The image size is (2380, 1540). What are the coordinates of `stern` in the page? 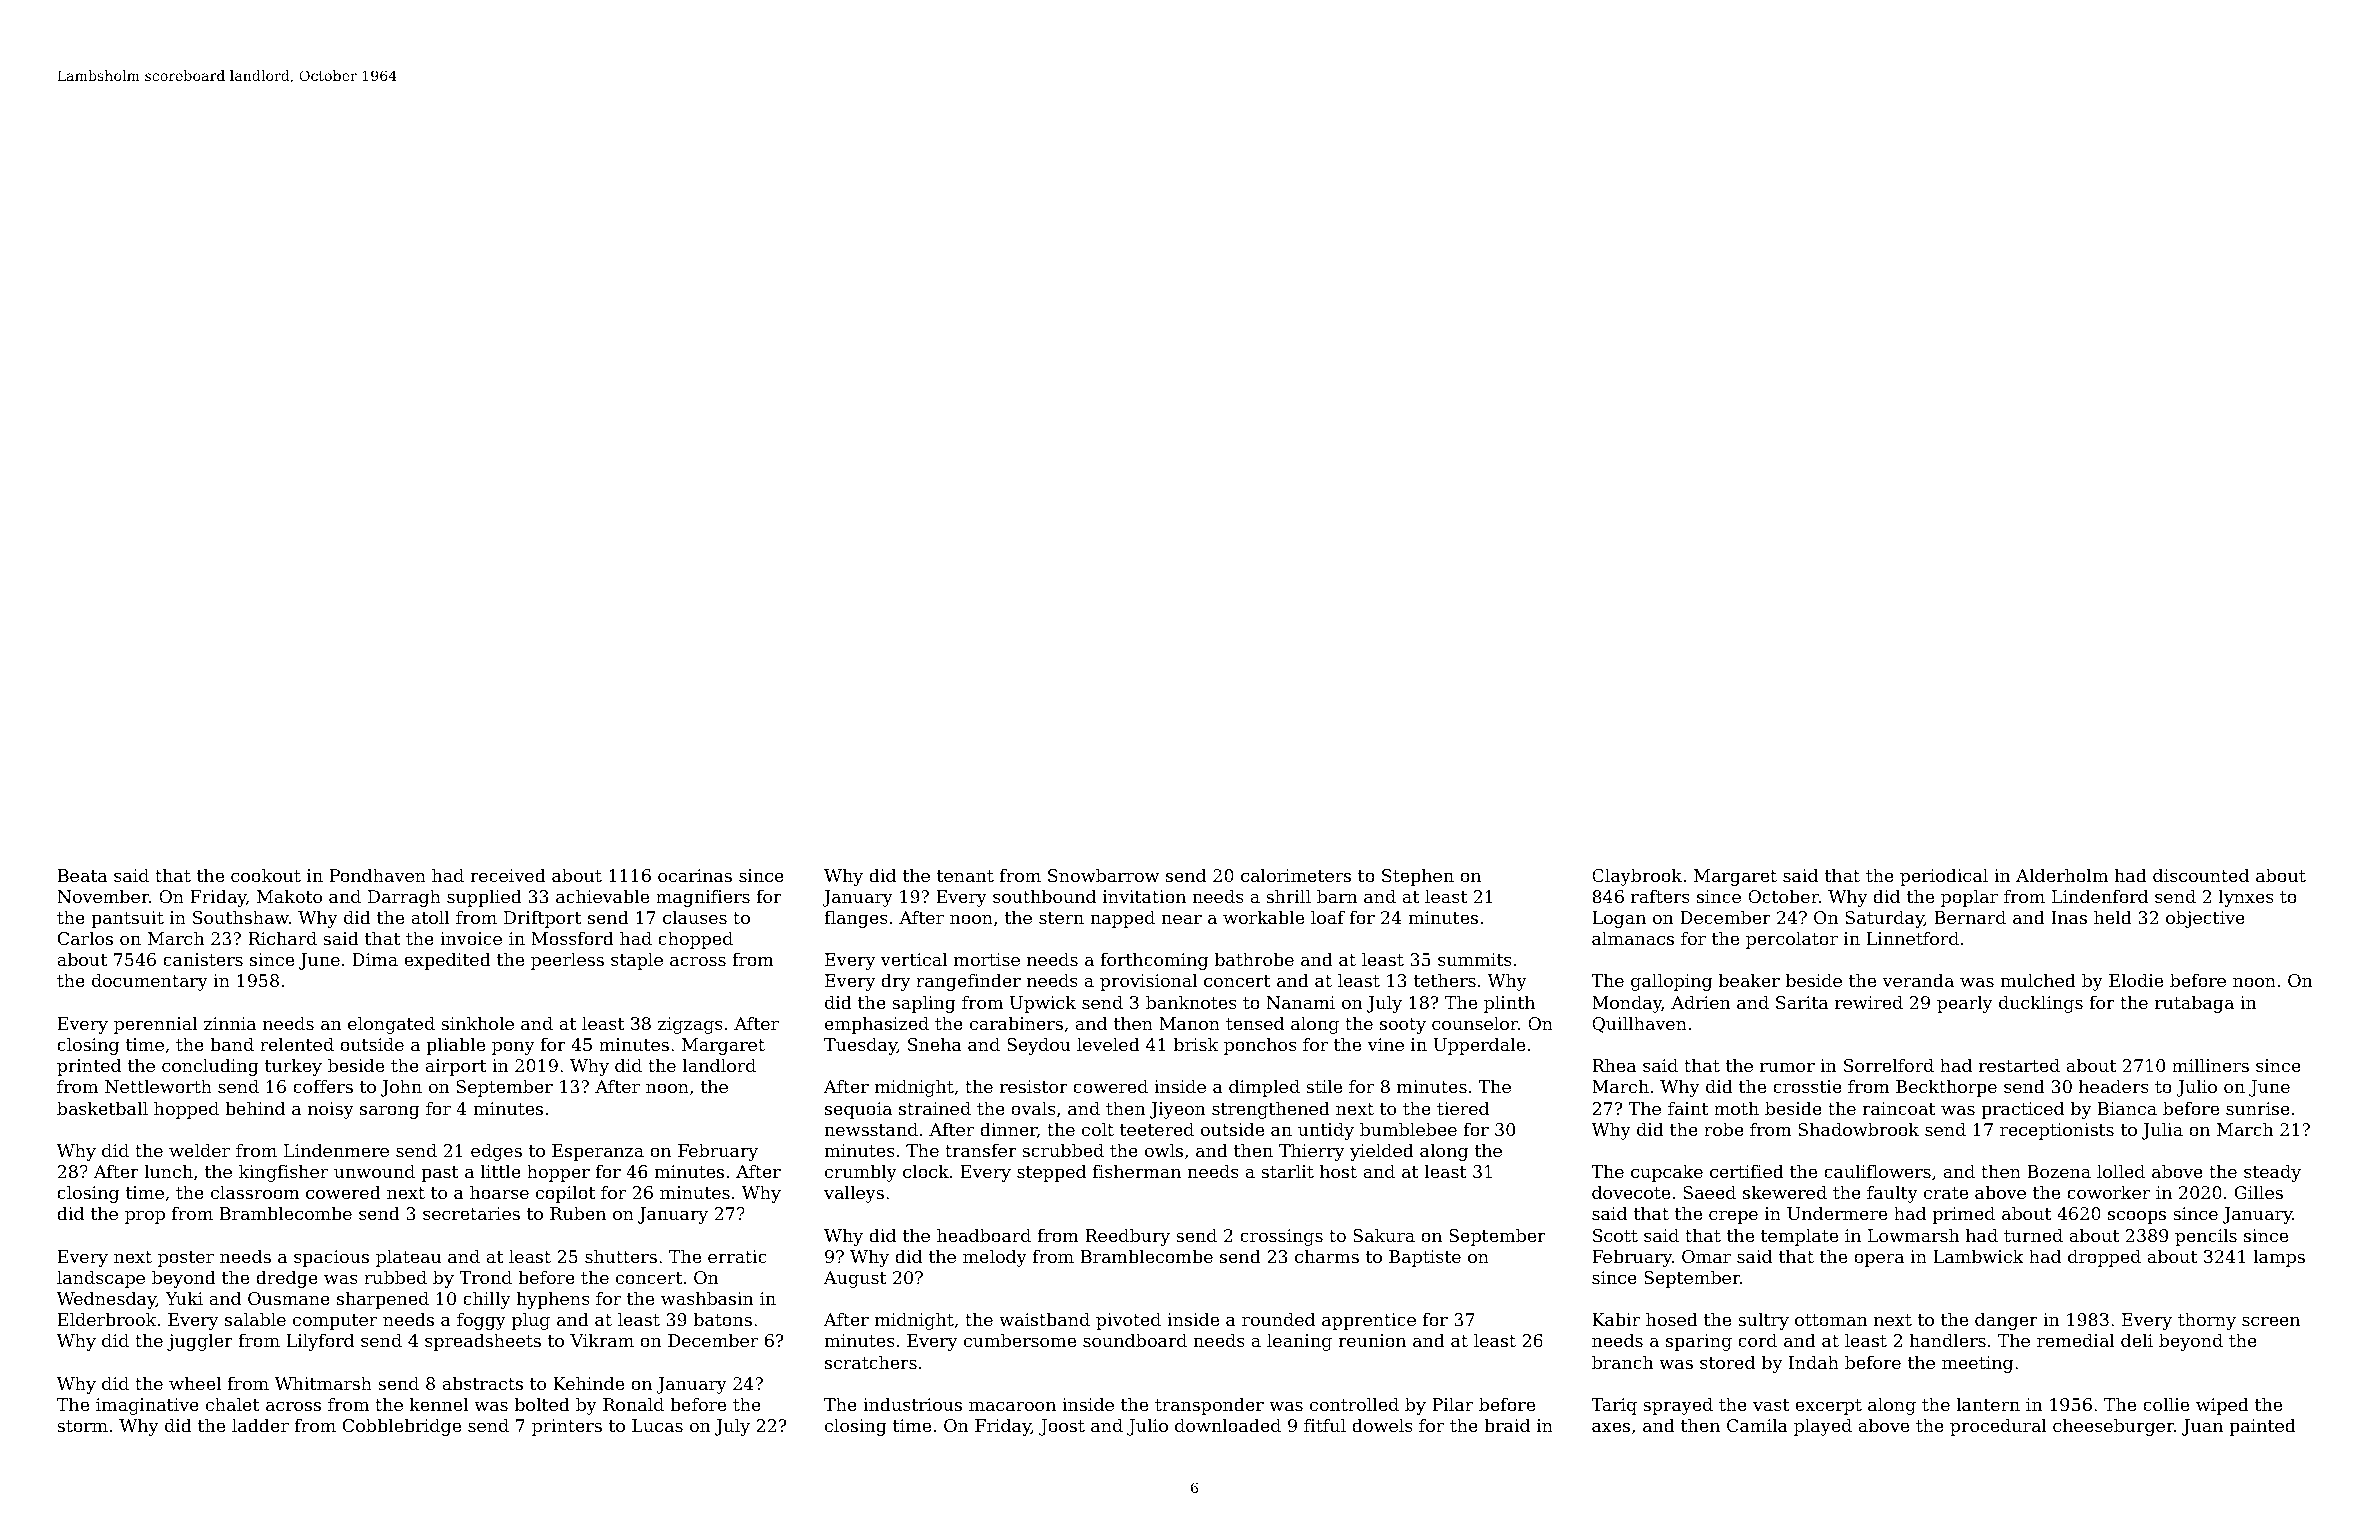 It's located at (1061, 918).
